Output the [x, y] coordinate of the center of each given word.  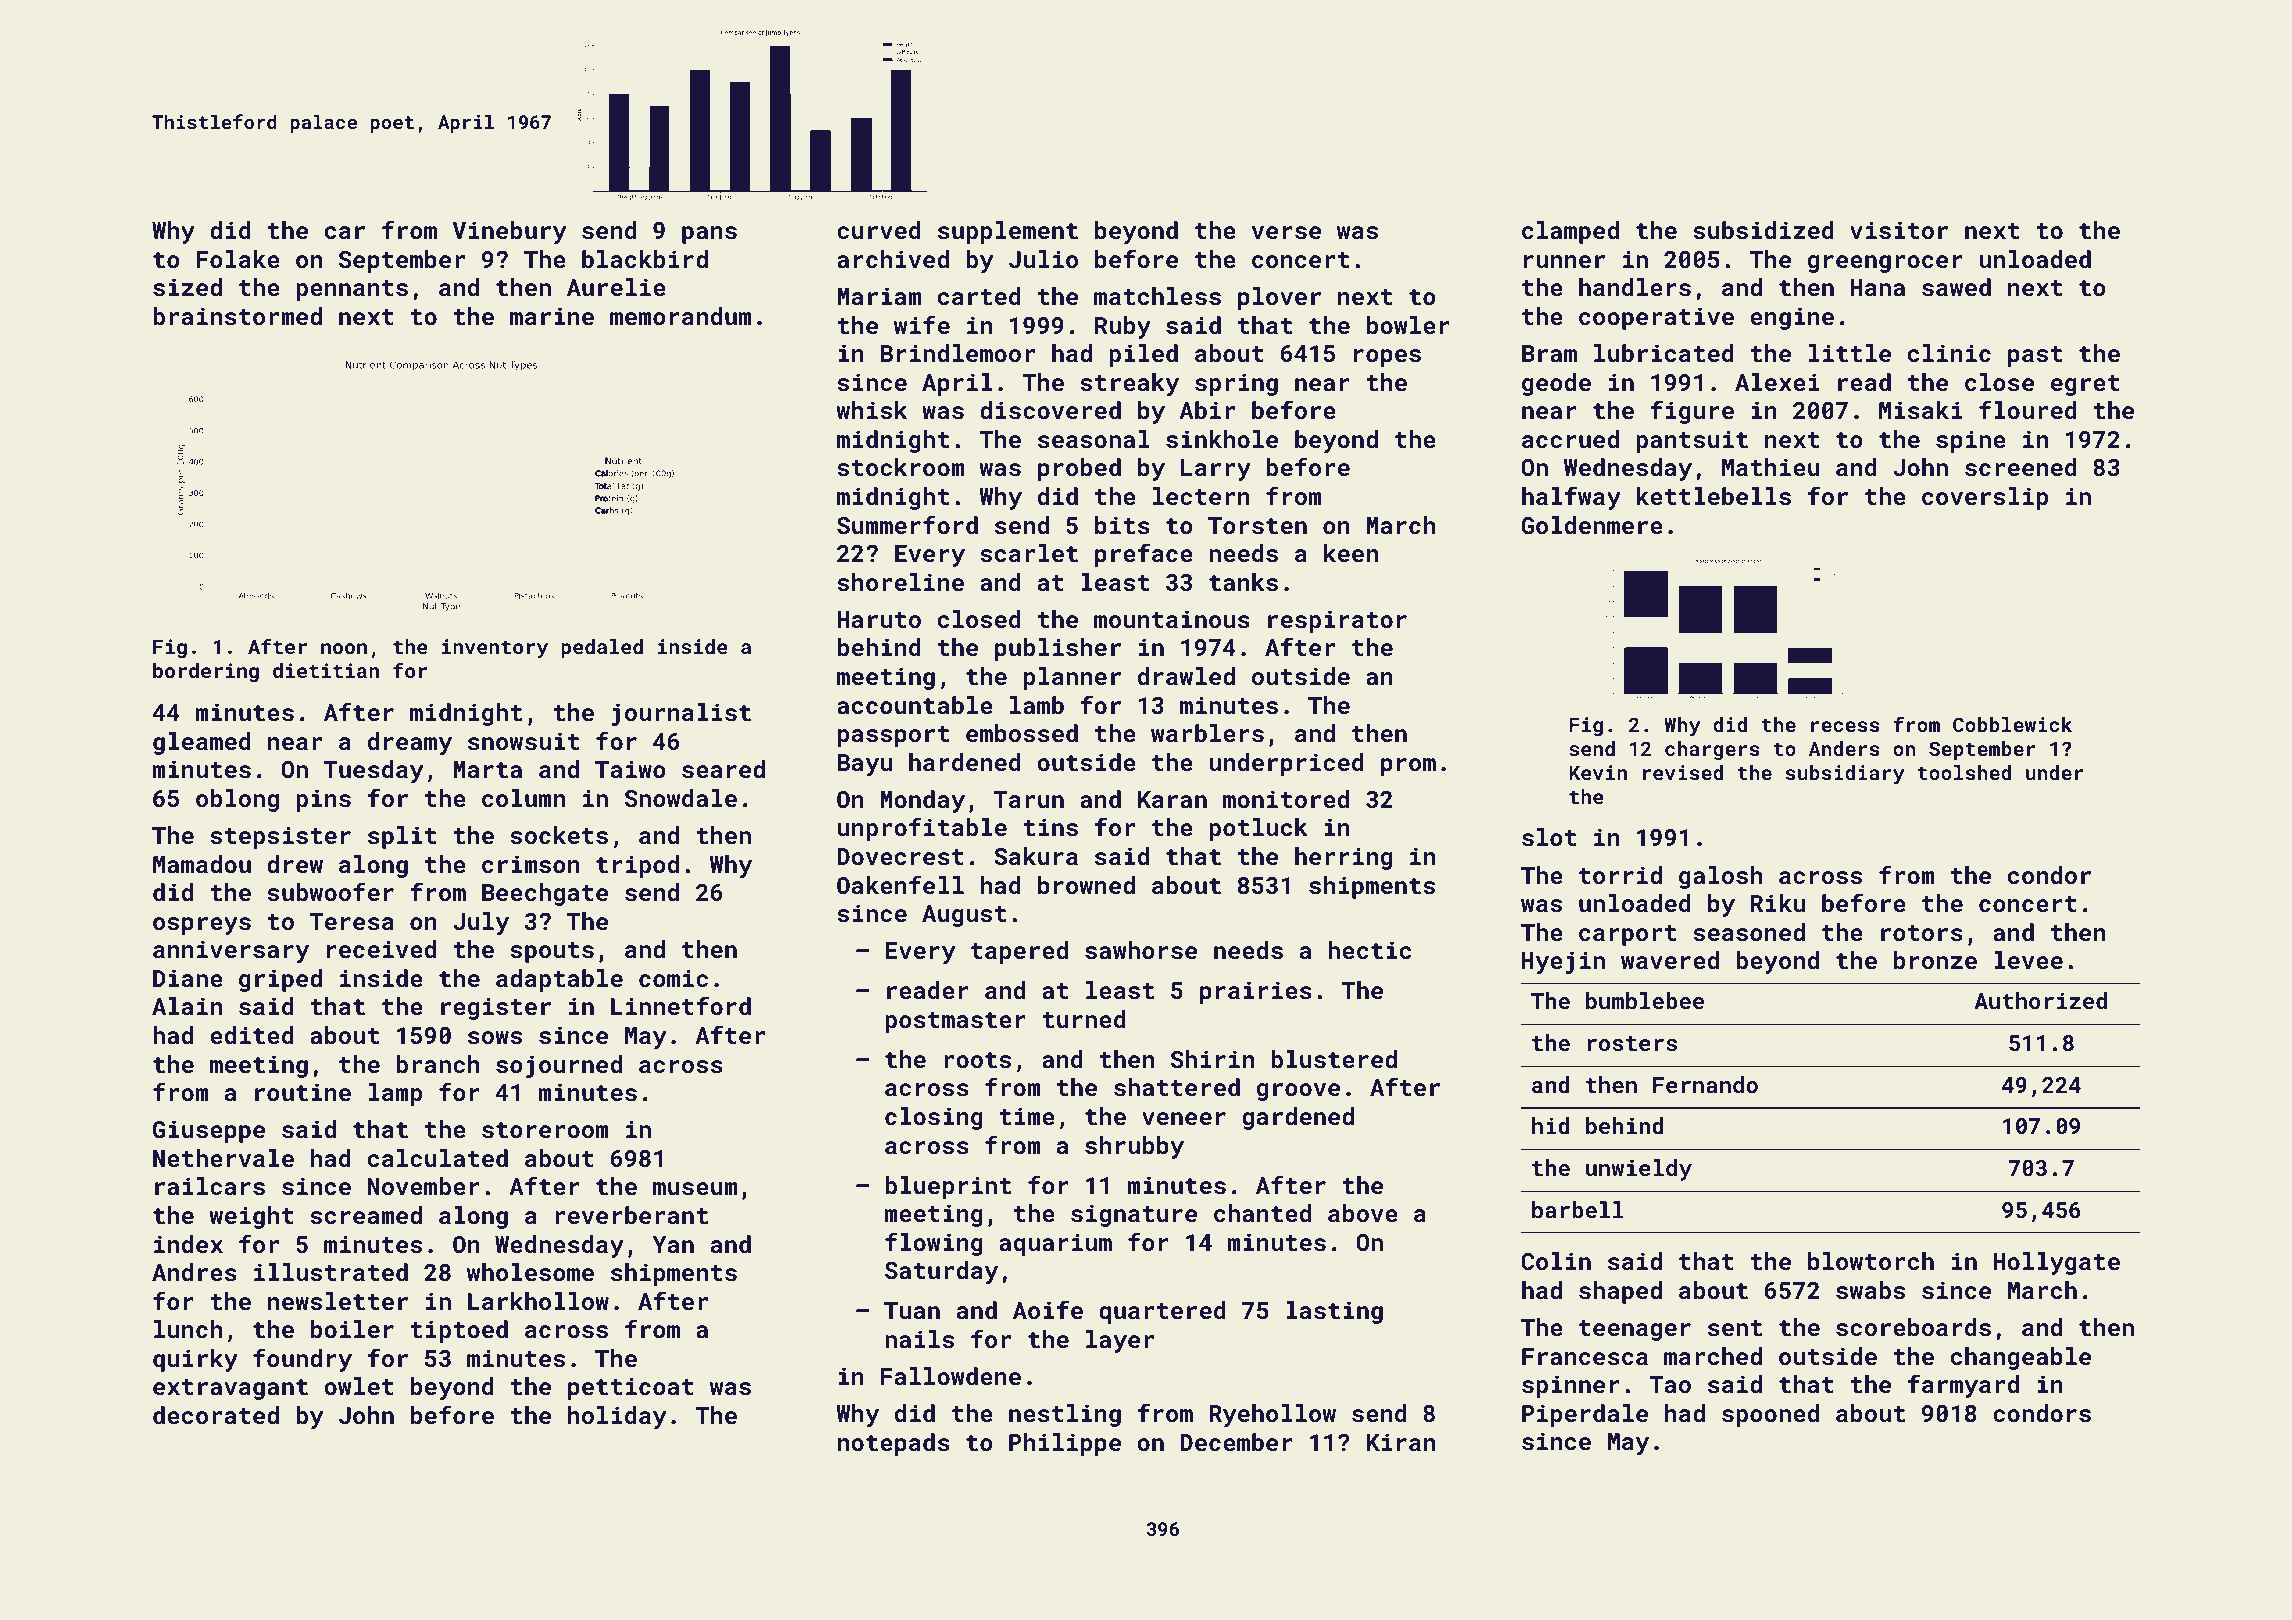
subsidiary [1845, 775]
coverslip [1985, 498]
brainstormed [237, 316]
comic [673, 978]
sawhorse [1141, 950]
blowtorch [1871, 1261]
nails [919, 1339]
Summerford [907, 524]
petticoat [631, 1388]
